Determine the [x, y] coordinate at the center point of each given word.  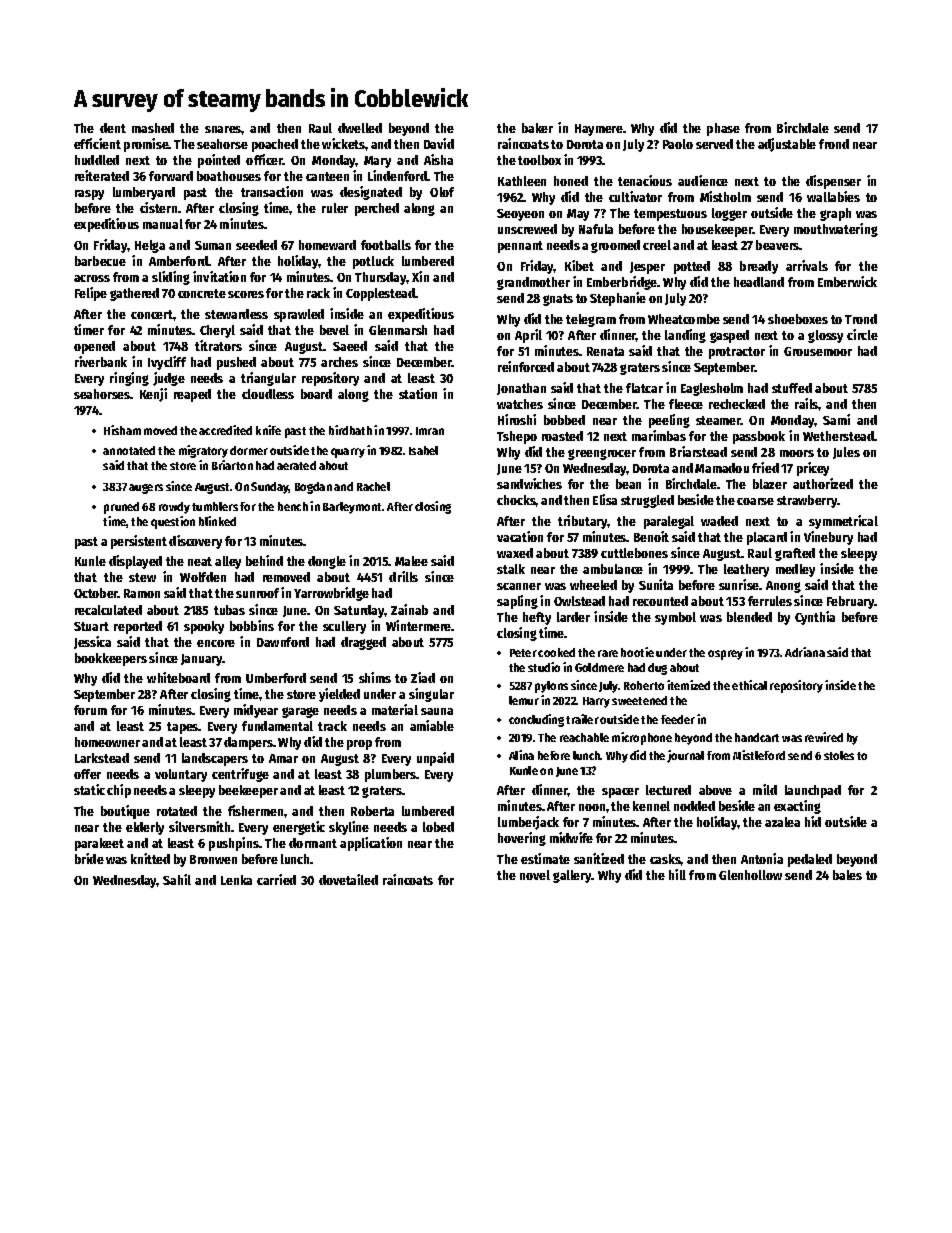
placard [767, 538]
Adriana [805, 652]
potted [692, 267]
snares [223, 129]
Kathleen [522, 181]
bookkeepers [111, 659]
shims [375, 677]
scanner [519, 586]
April [528, 336]
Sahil [177, 879]
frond [834, 144]
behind [264, 560]
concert [152, 314]
